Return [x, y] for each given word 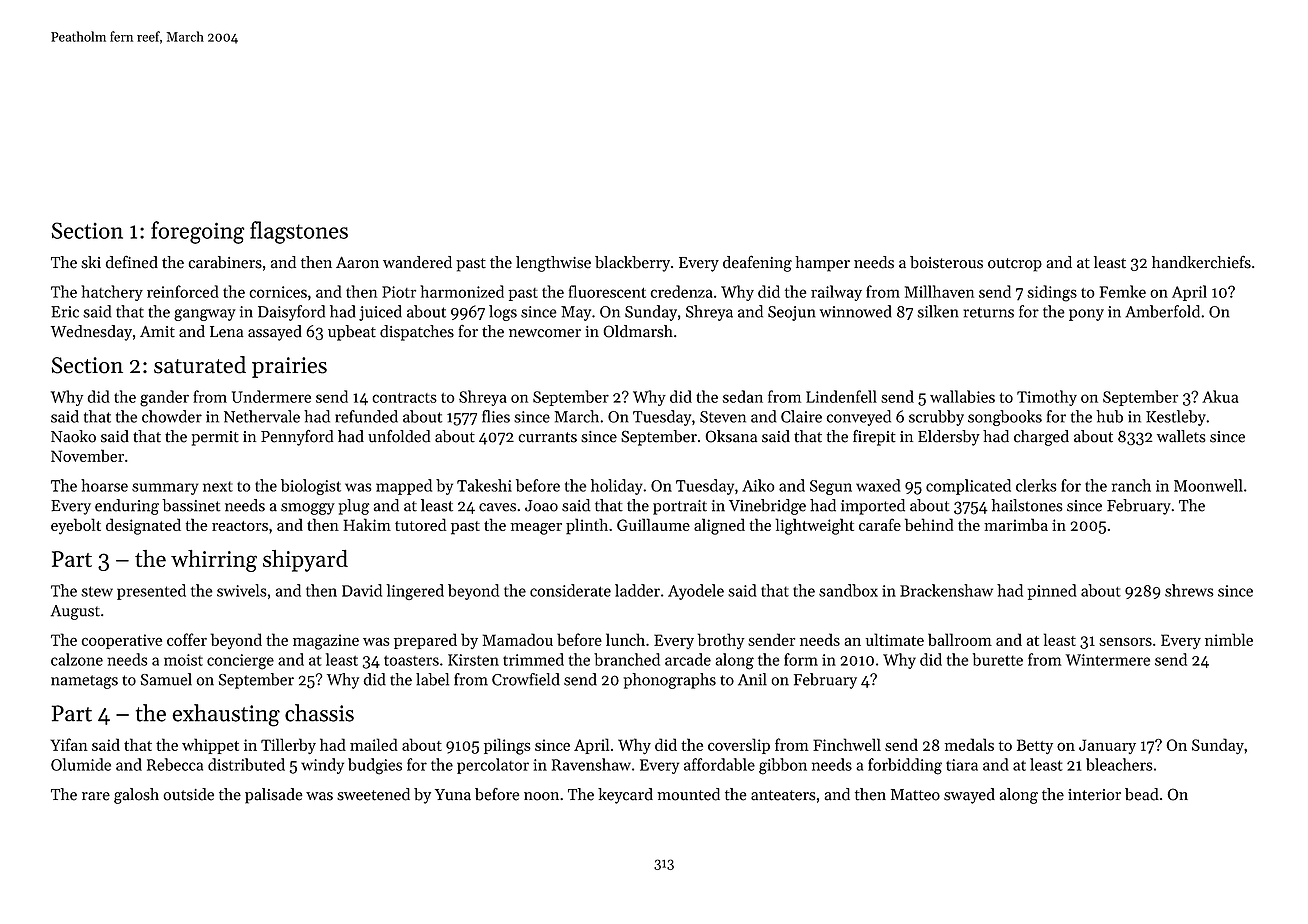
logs [503, 313]
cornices [278, 292]
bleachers [1119, 764]
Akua [1220, 396]
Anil [752, 679]
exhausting [226, 715]
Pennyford [297, 438]
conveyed [858, 418]
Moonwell [1208, 485]
